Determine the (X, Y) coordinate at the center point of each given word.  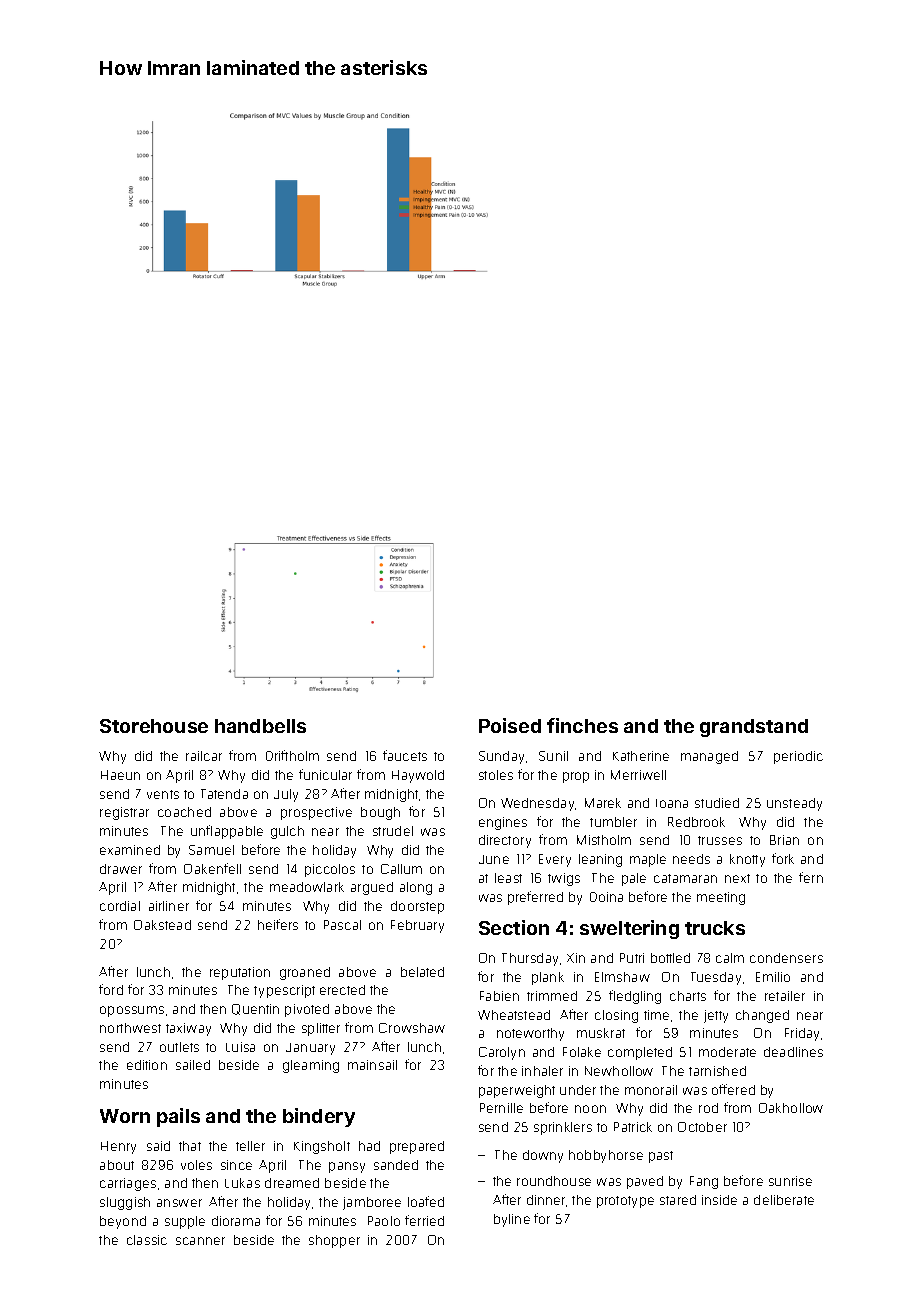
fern (811, 877)
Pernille (501, 1108)
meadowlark (307, 887)
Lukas (242, 1183)
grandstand (754, 728)
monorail (651, 1090)
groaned (305, 973)
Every (555, 860)
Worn (125, 1116)
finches (582, 725)
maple (648, 860)
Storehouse (154, 726)
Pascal (342, 925)
